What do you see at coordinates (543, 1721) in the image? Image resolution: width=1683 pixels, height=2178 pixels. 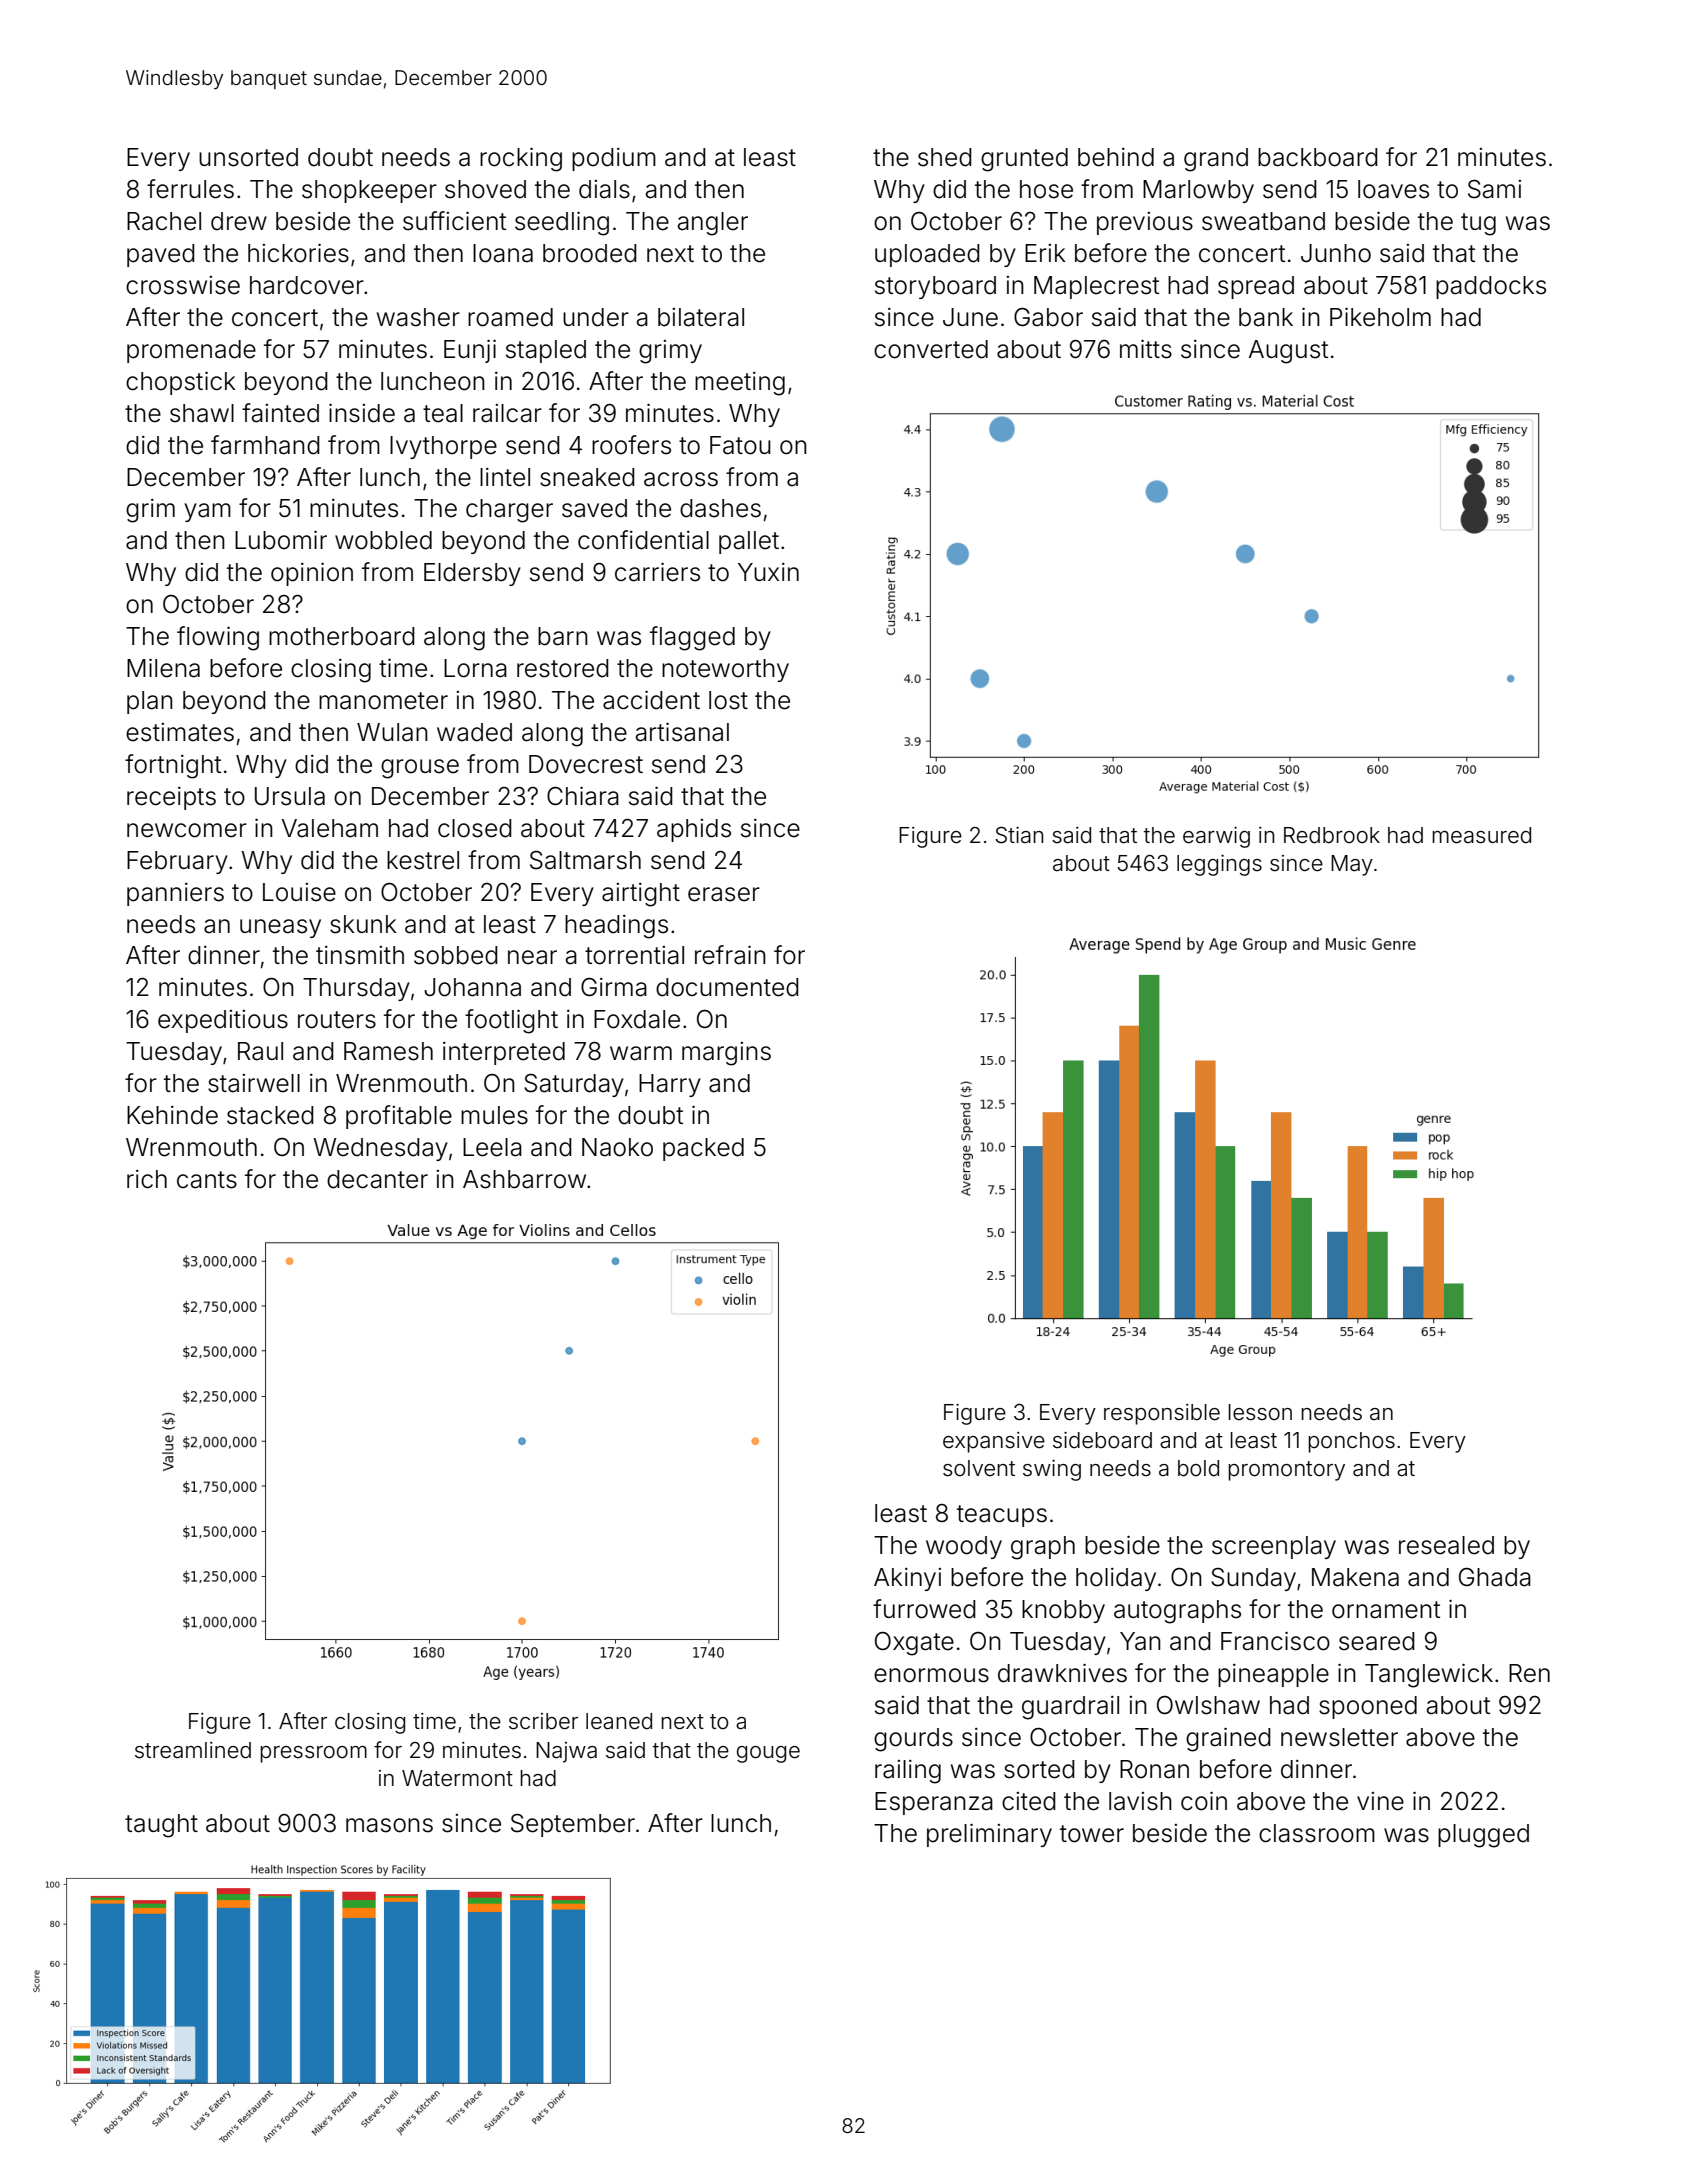 I see `scriber` at bounding box center [543, 1721].
